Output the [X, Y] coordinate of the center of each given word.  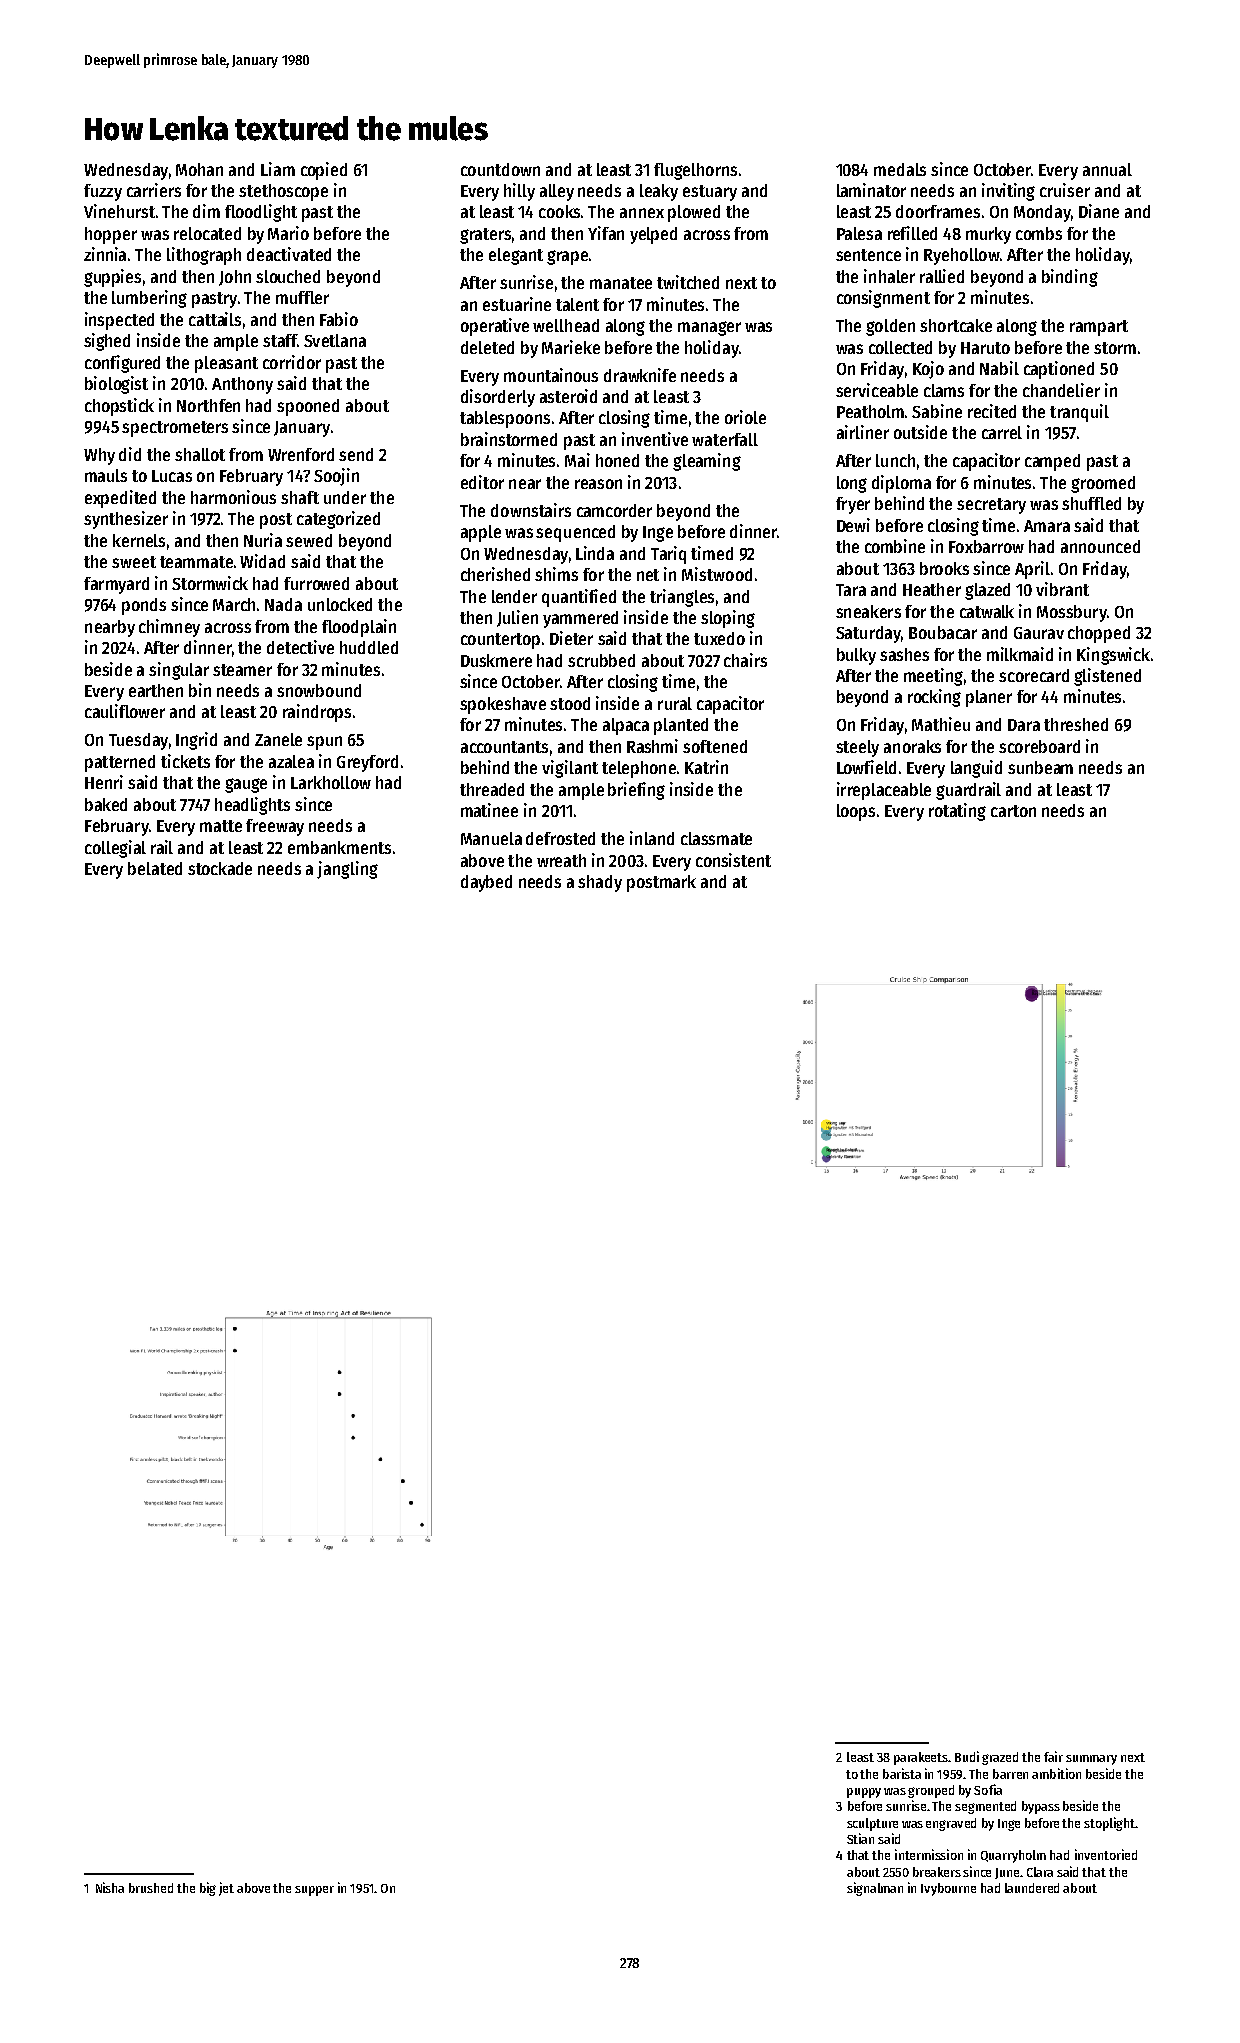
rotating [957, 812]
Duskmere [496, 660]
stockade [220, 868]
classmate [716, 838]
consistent [733, 860]
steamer [242, 670]
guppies [112, 278]
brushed [151, 1888]
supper [314, 1891]
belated [155, 868]
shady [600, 883]
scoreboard [1039, 746]
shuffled [1091, 503]
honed [617, 460]
